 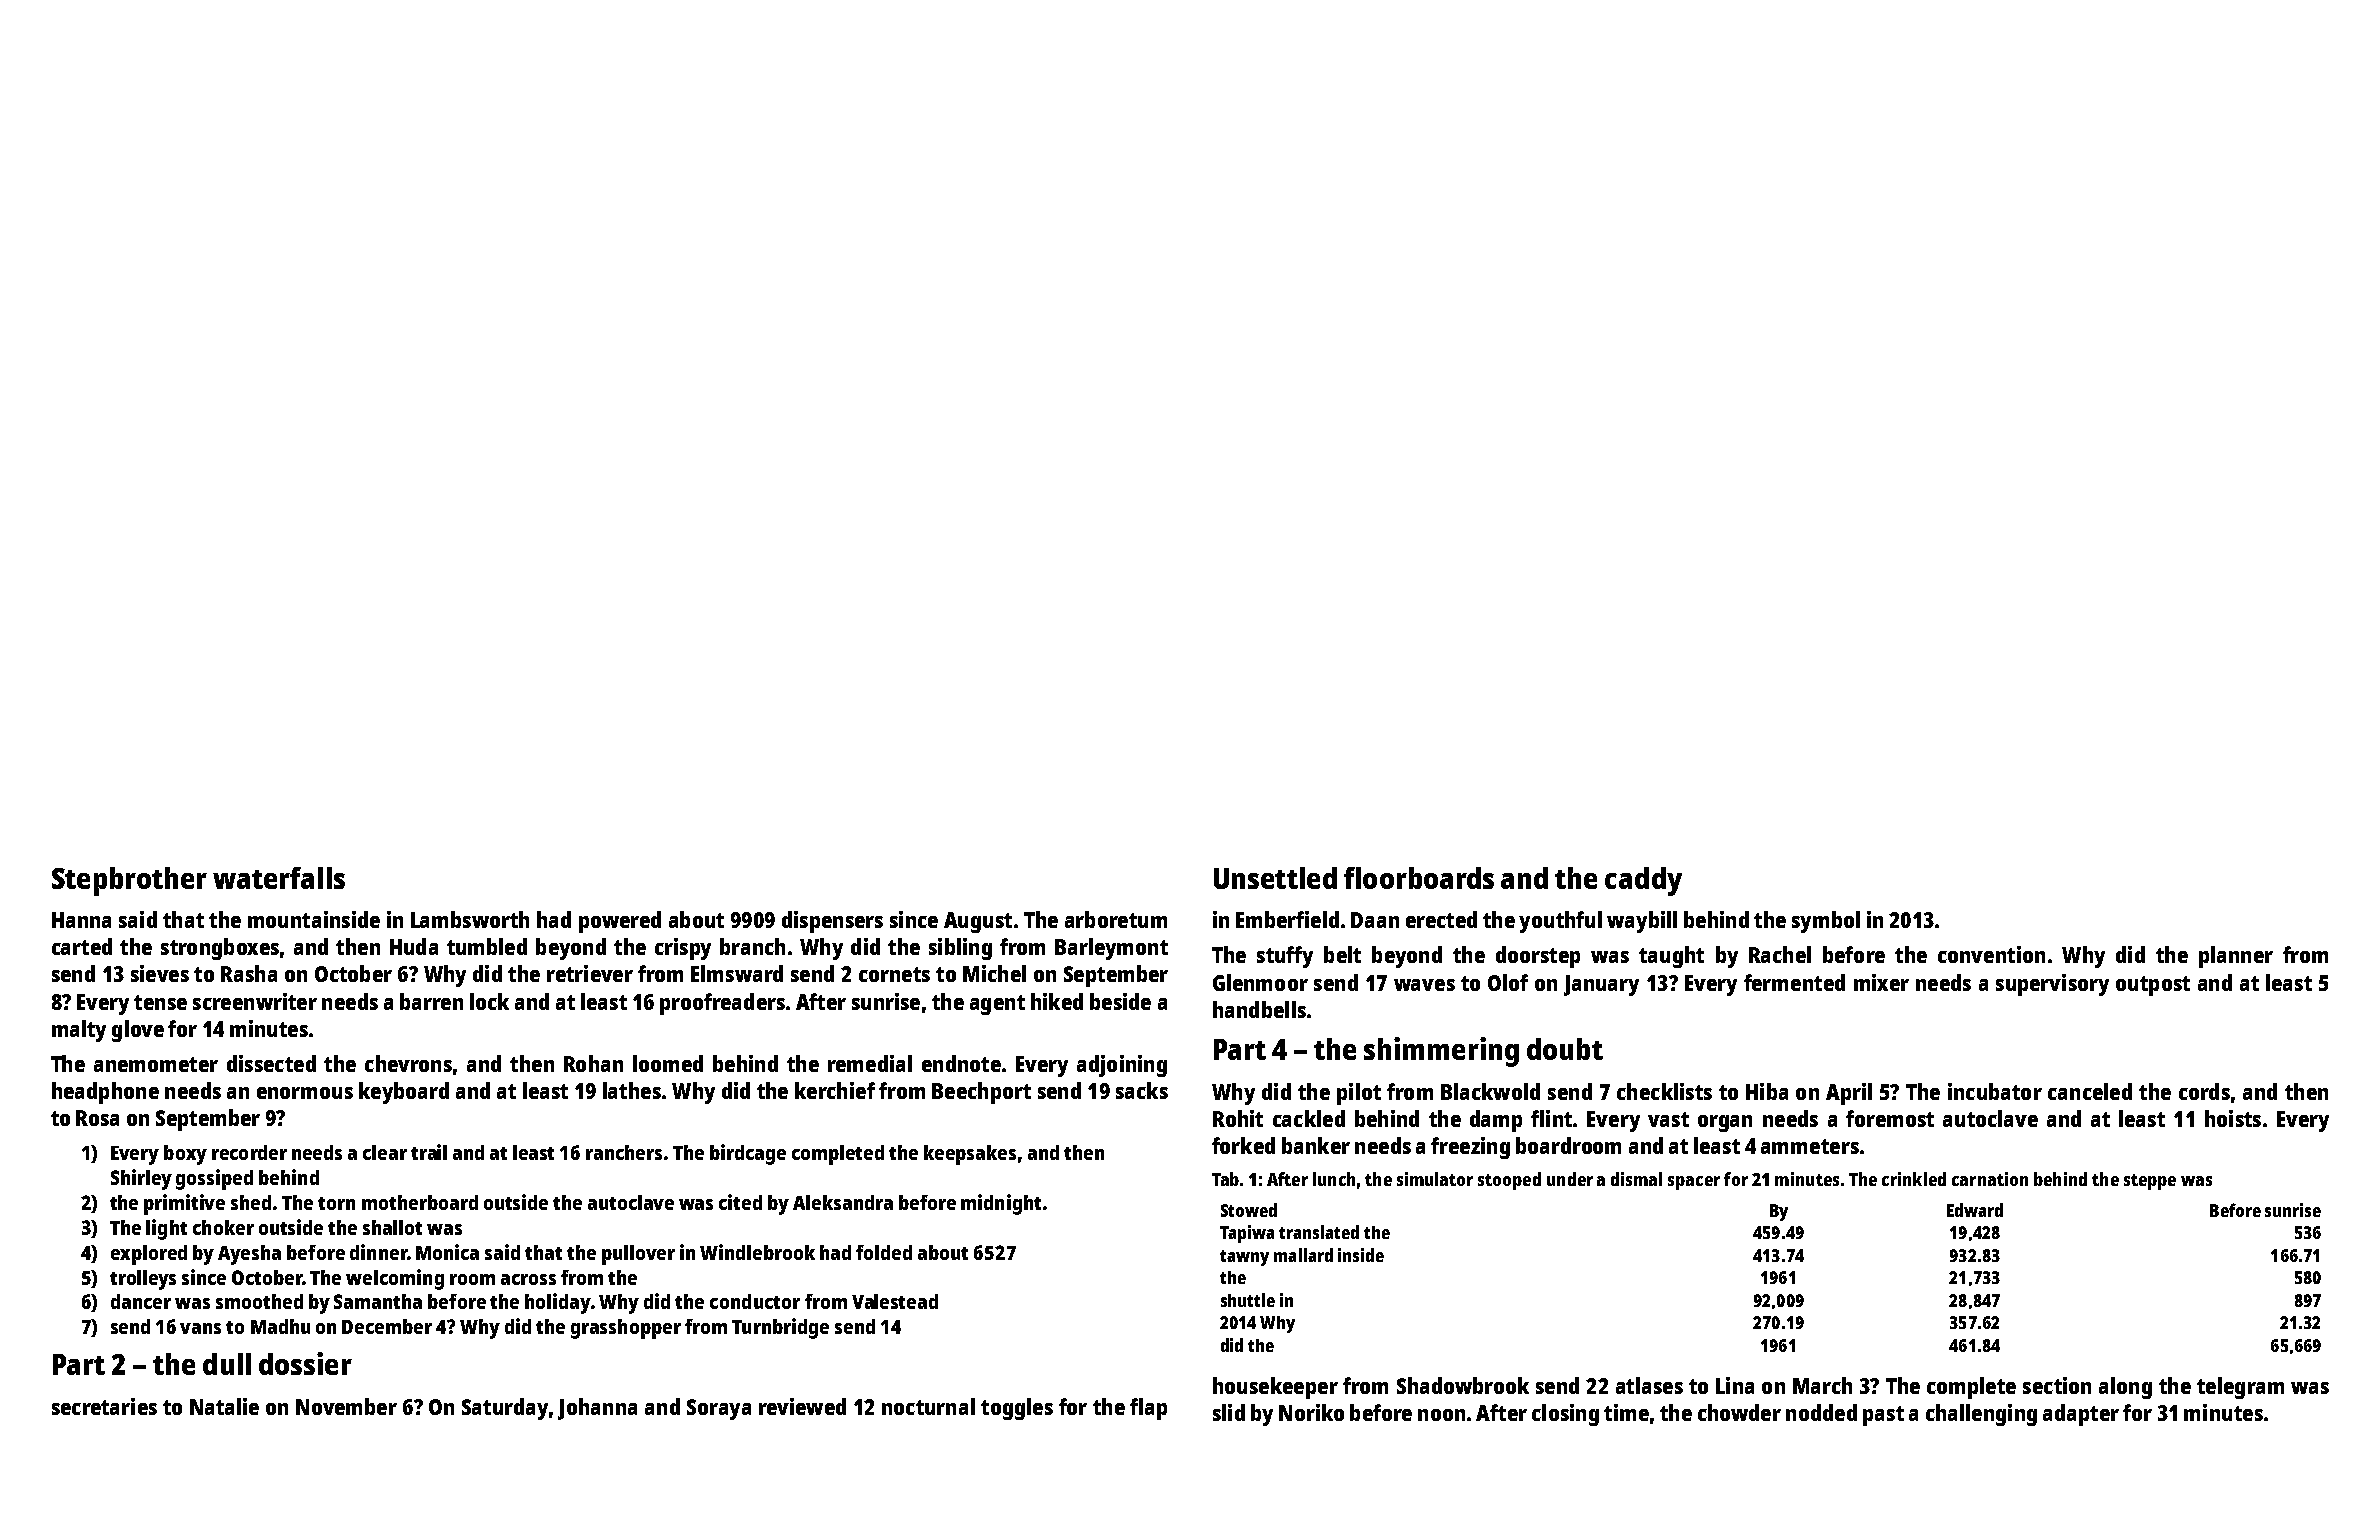 I want to click on secretaries, so click(x=104, y=1406).
